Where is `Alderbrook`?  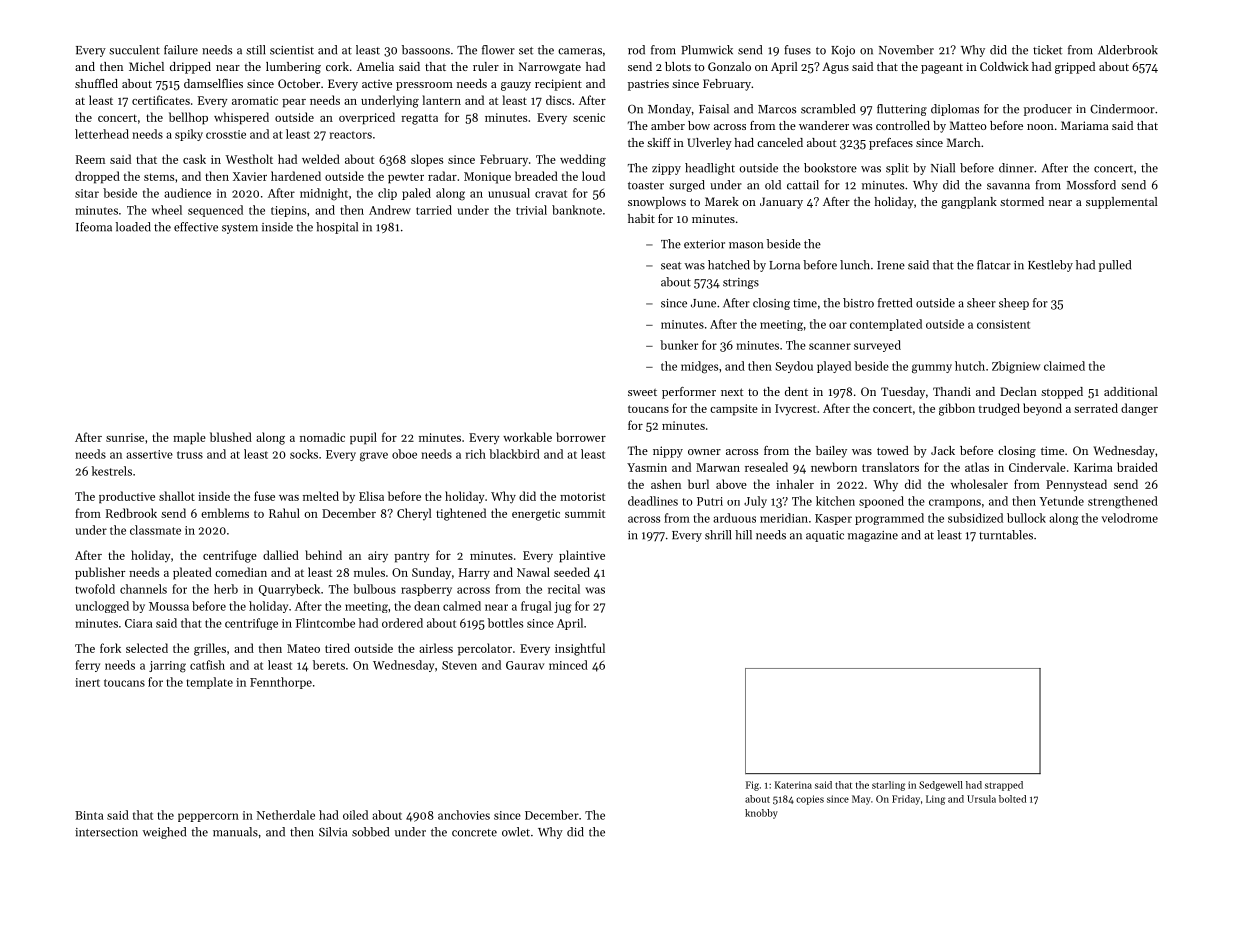 Alderbrook is located at coordinates (1128, 50).
